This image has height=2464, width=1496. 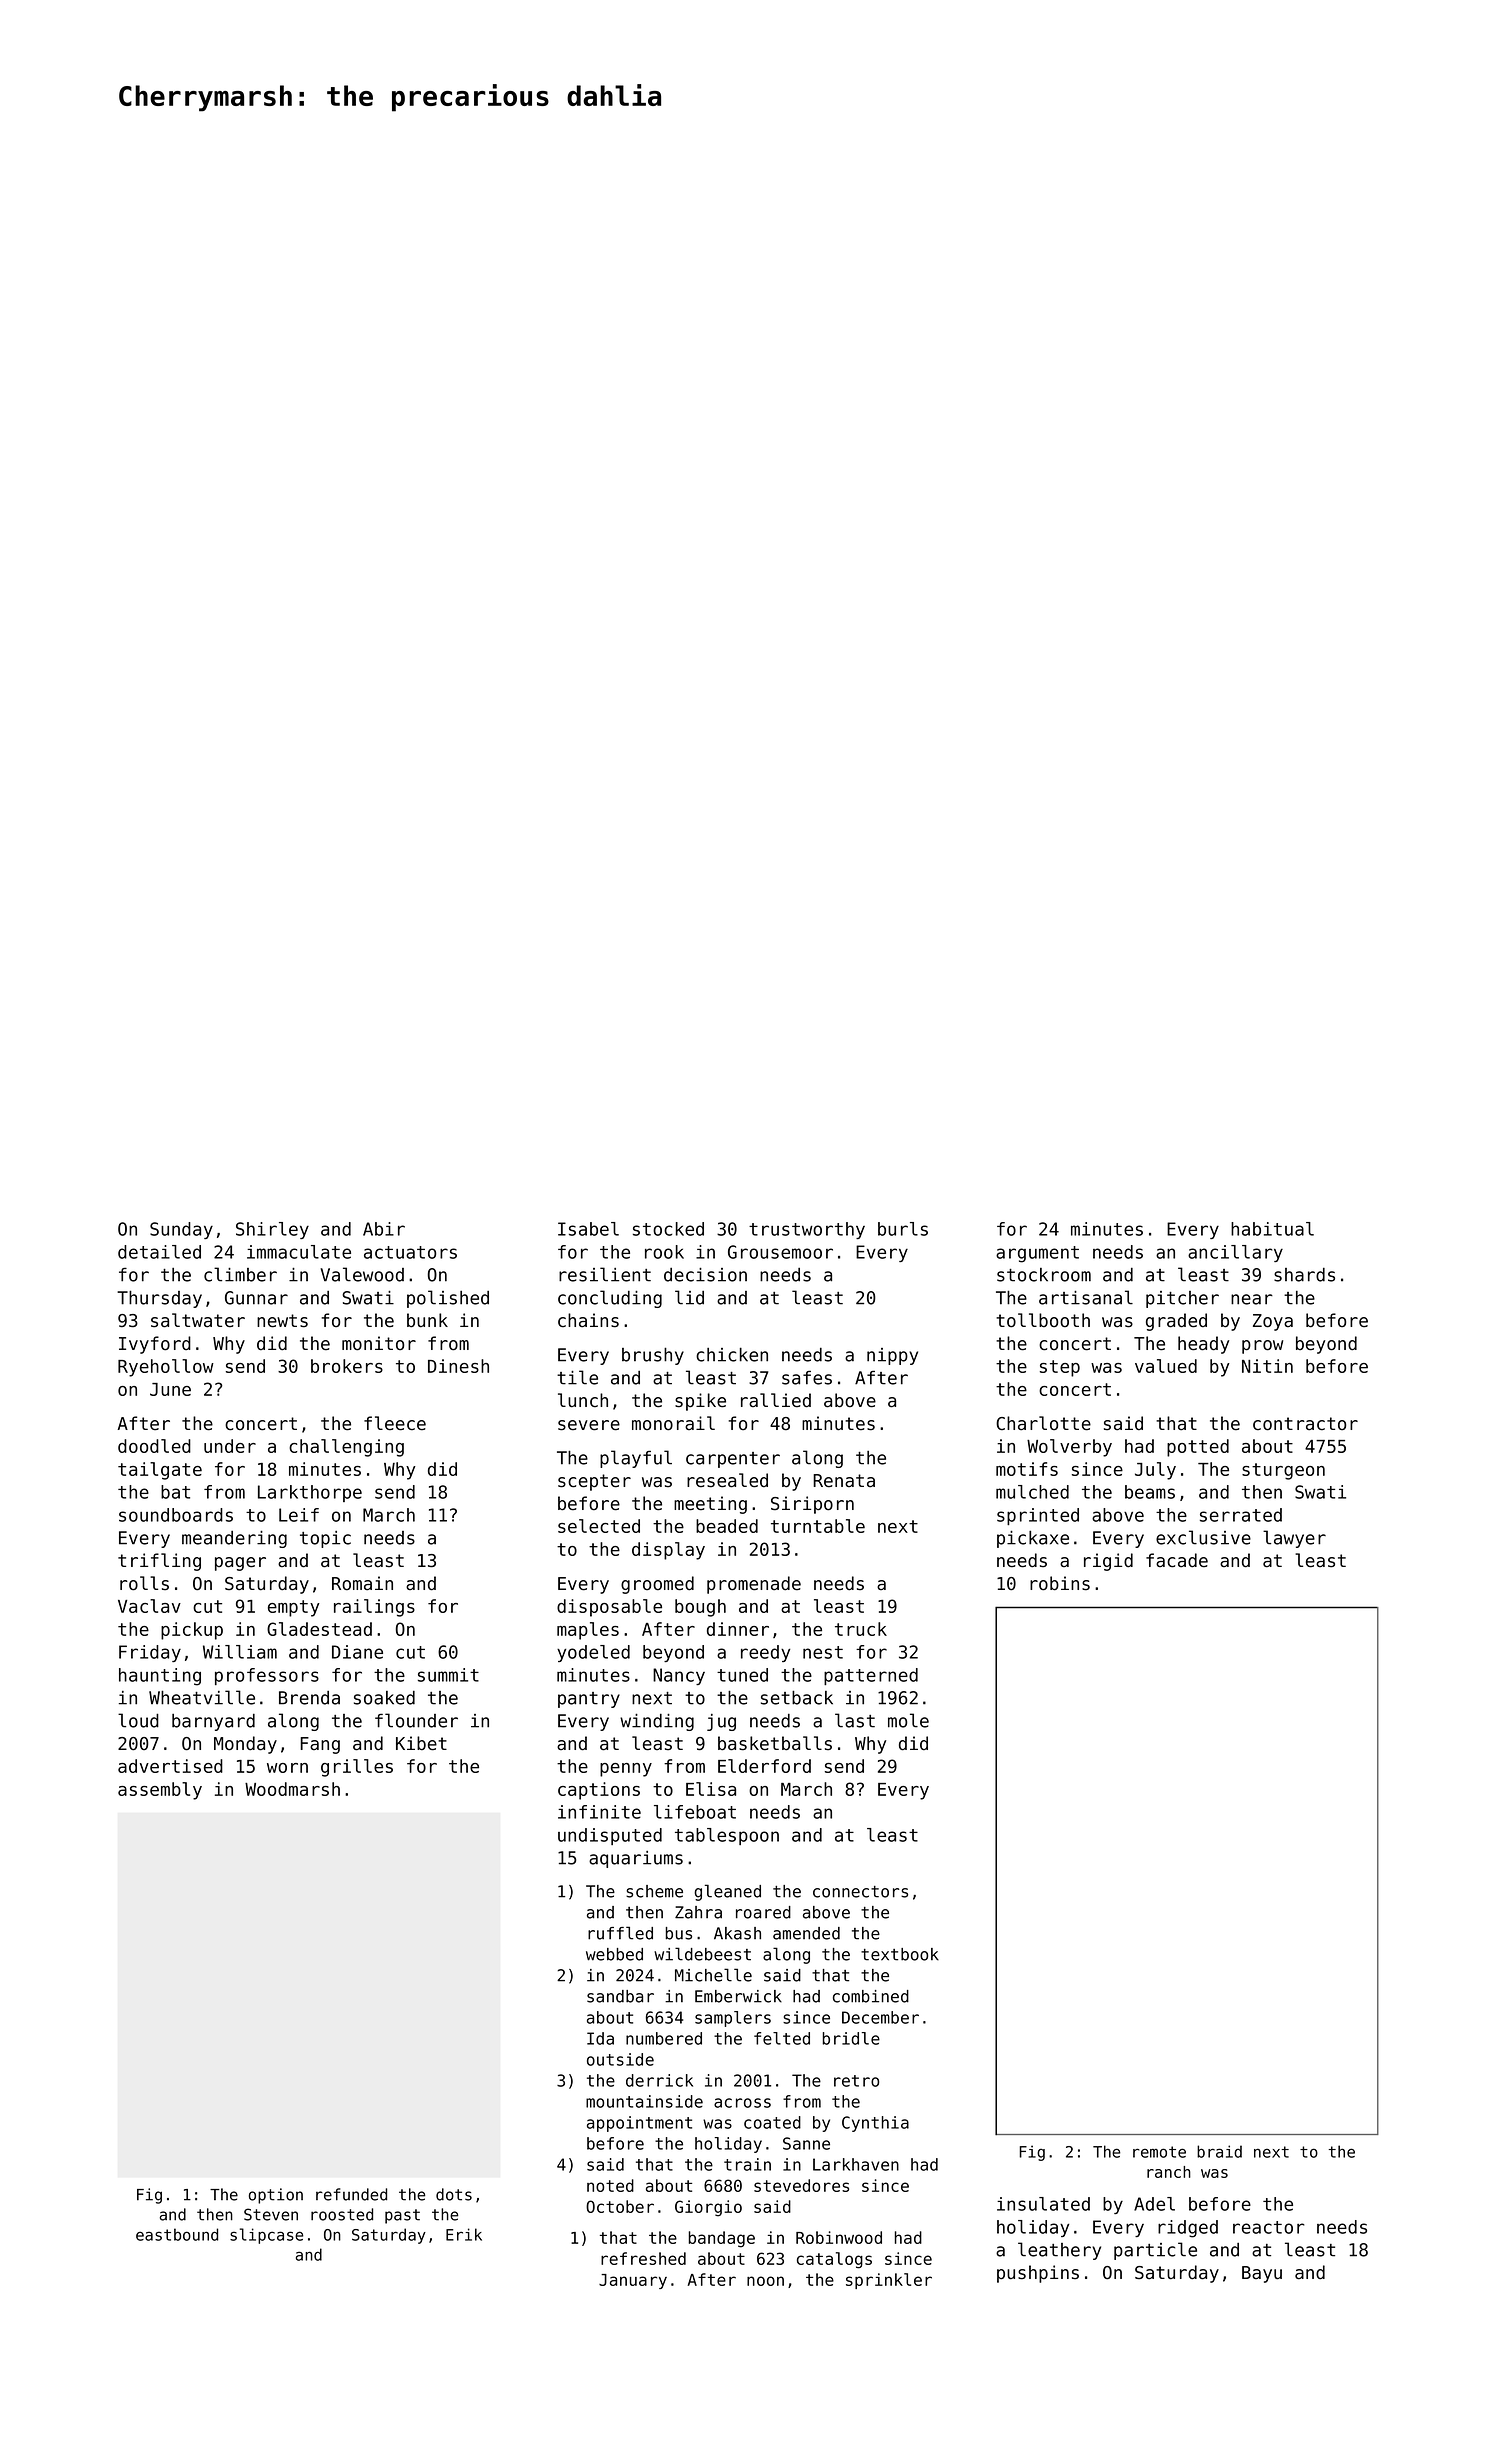 What do you see at coordinates (908, 1720) in the image?
I see `mole` at bounding box center [908, 1720].
